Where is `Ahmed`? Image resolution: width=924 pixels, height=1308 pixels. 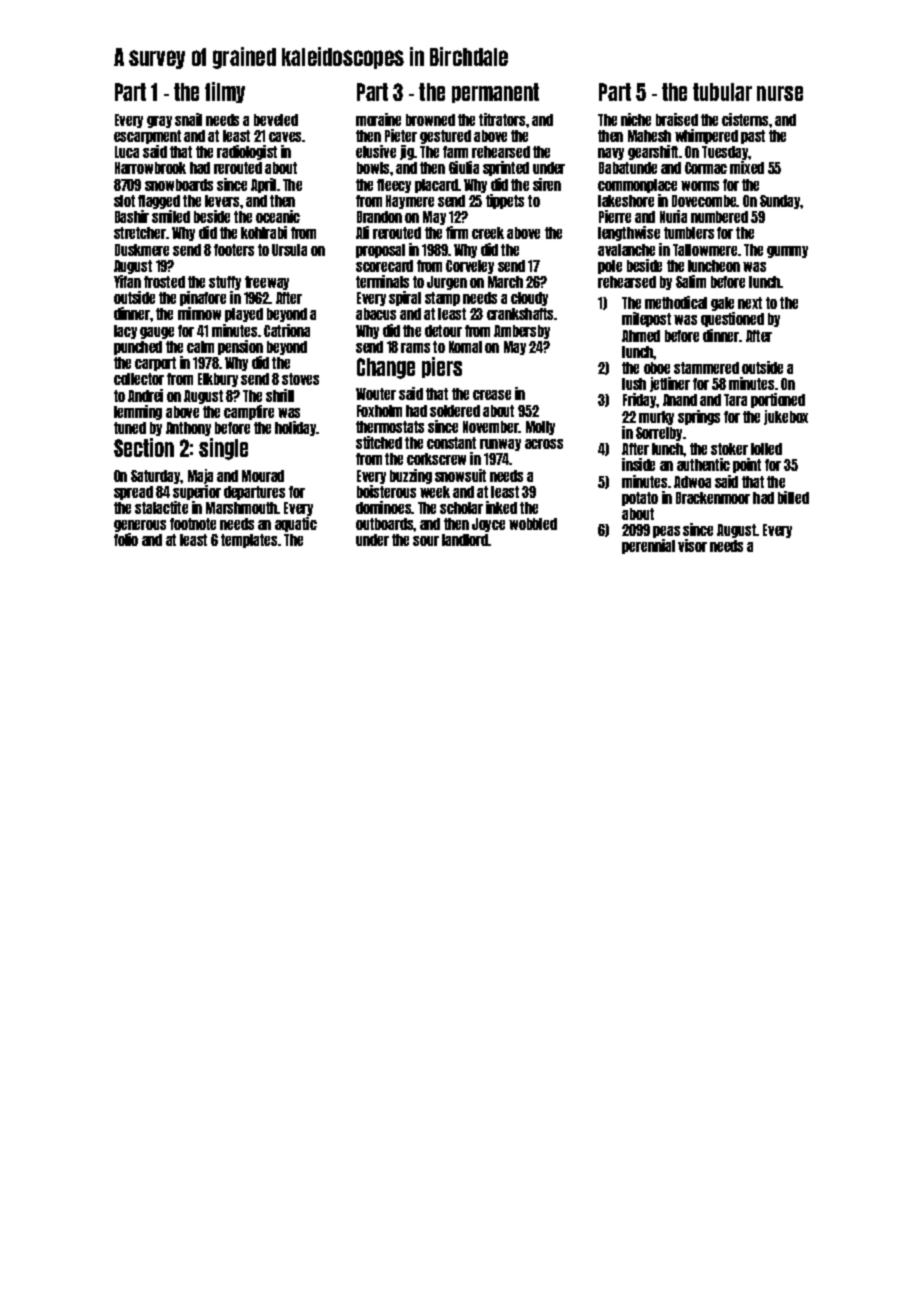
Ahmed is located at coordinates (641, 336).
